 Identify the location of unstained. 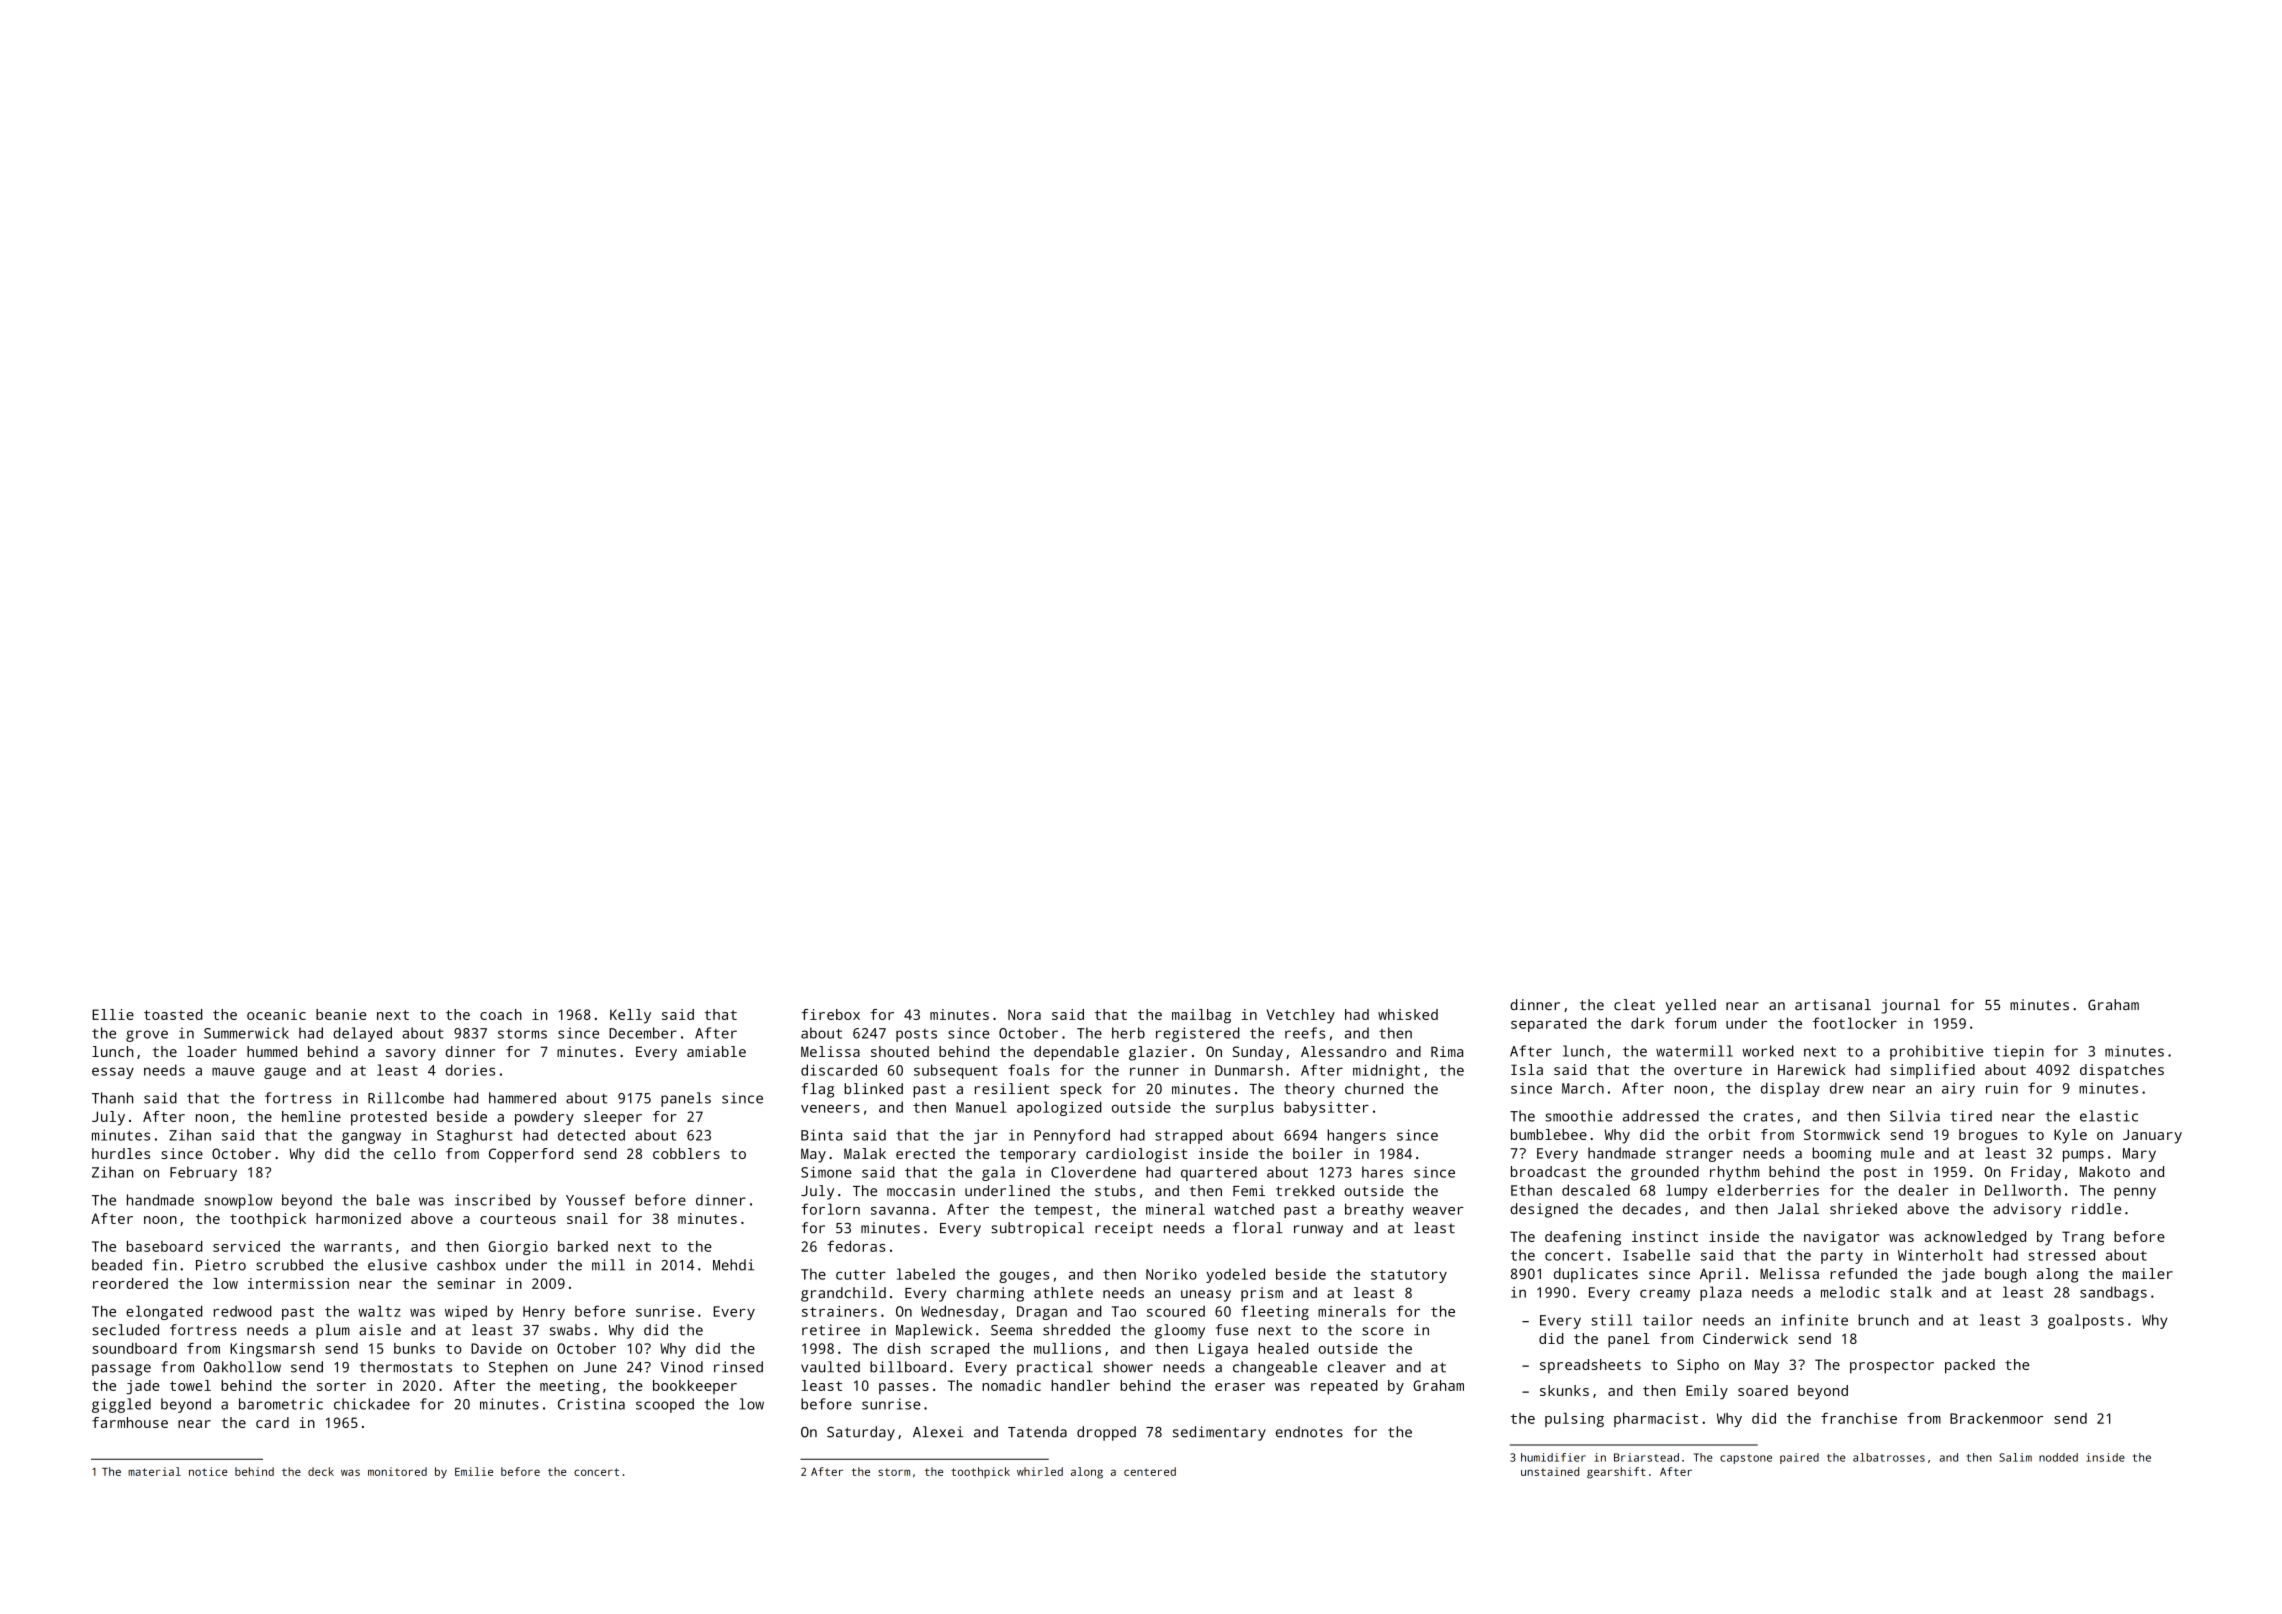
(1550, 1471).
